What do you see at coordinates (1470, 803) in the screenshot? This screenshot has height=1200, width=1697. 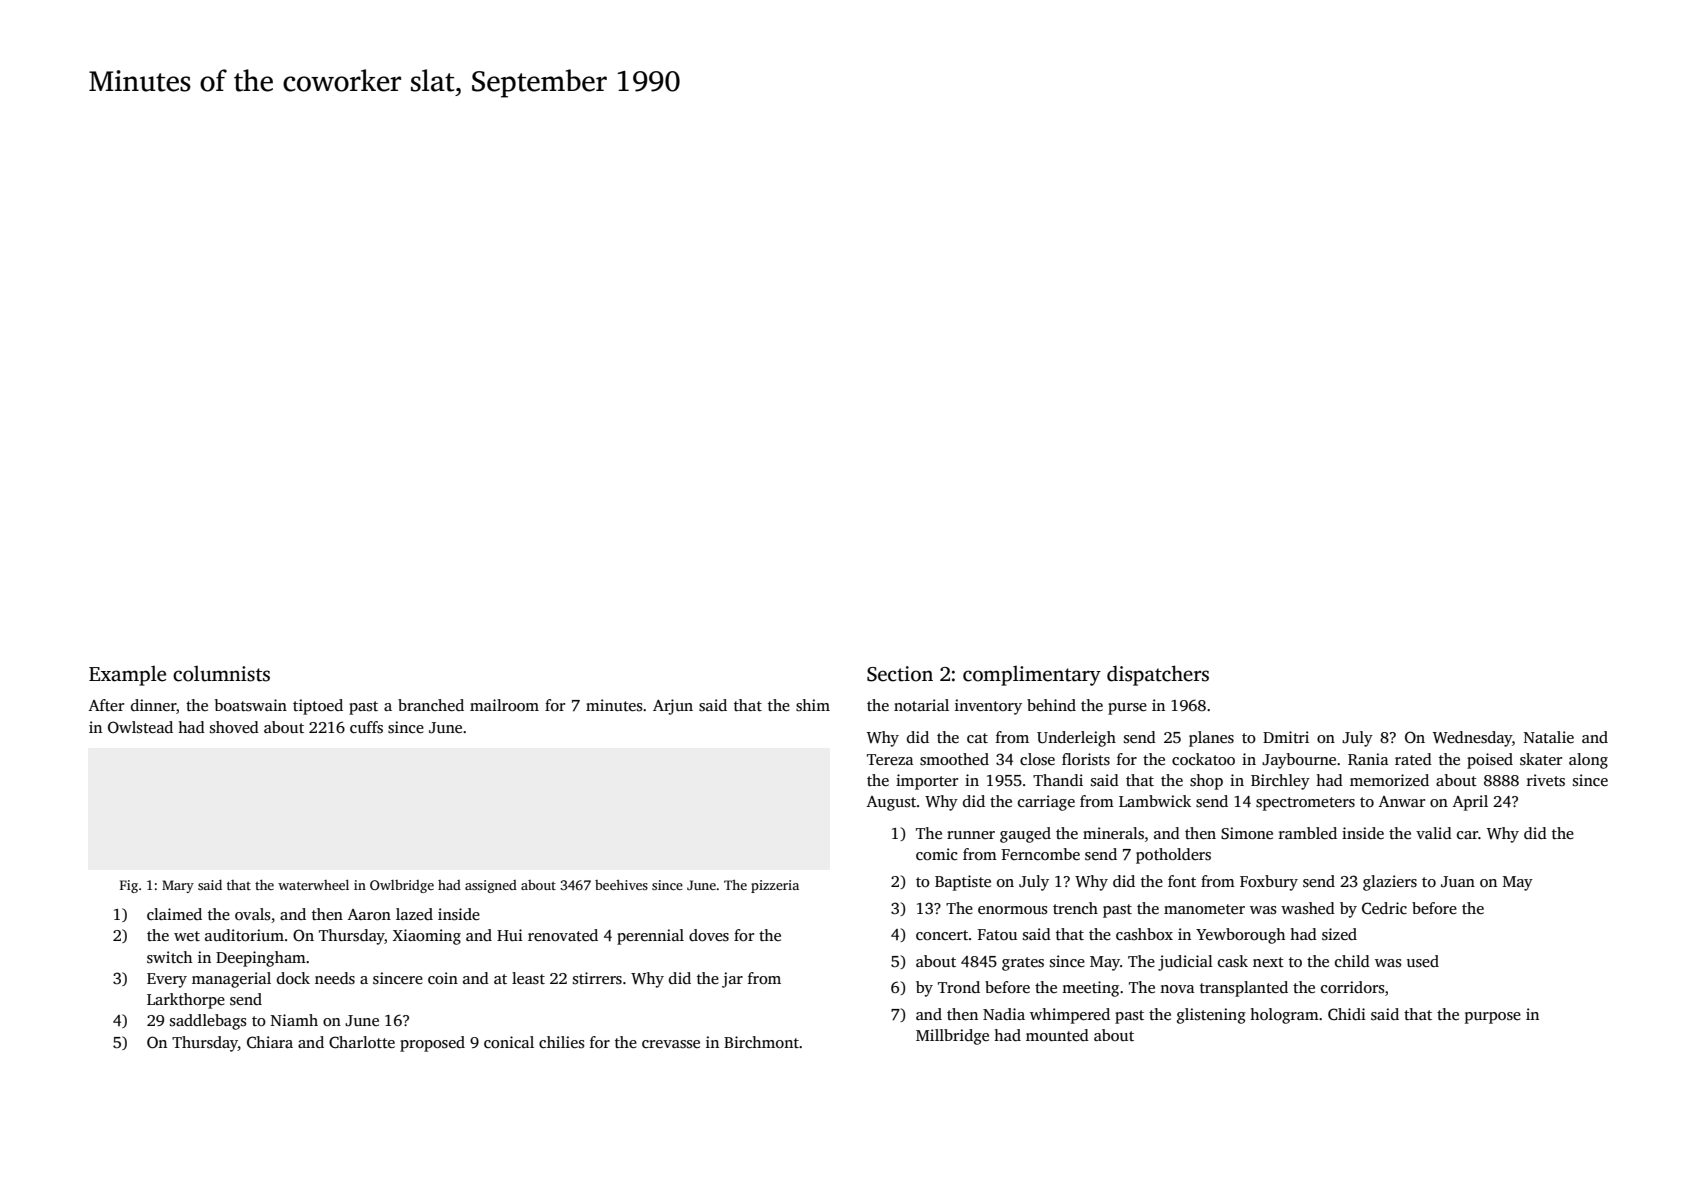 I see `April` at bounding box center [1470, 803].
